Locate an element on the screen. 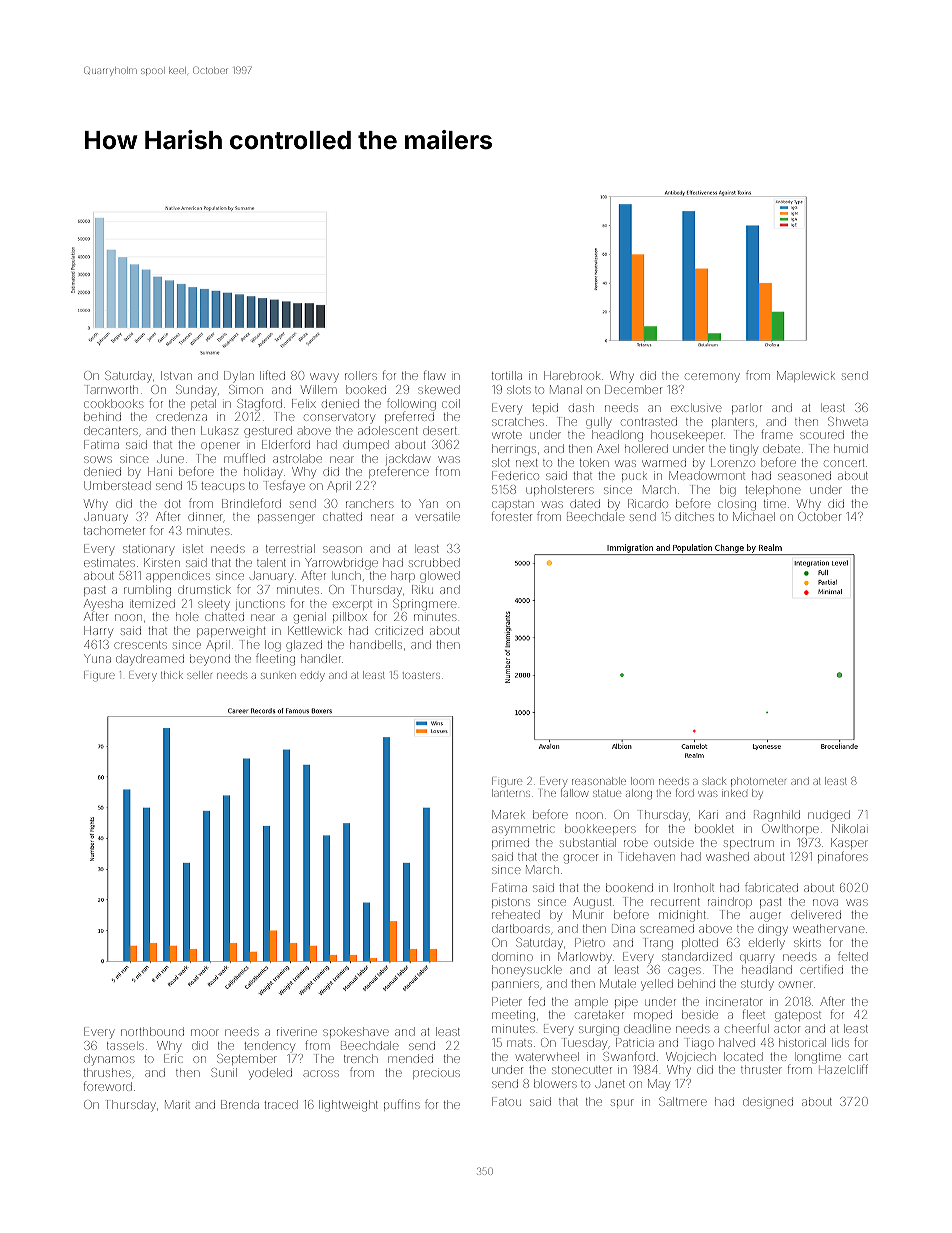  Fatou is located at coordinates (506, 1101).
